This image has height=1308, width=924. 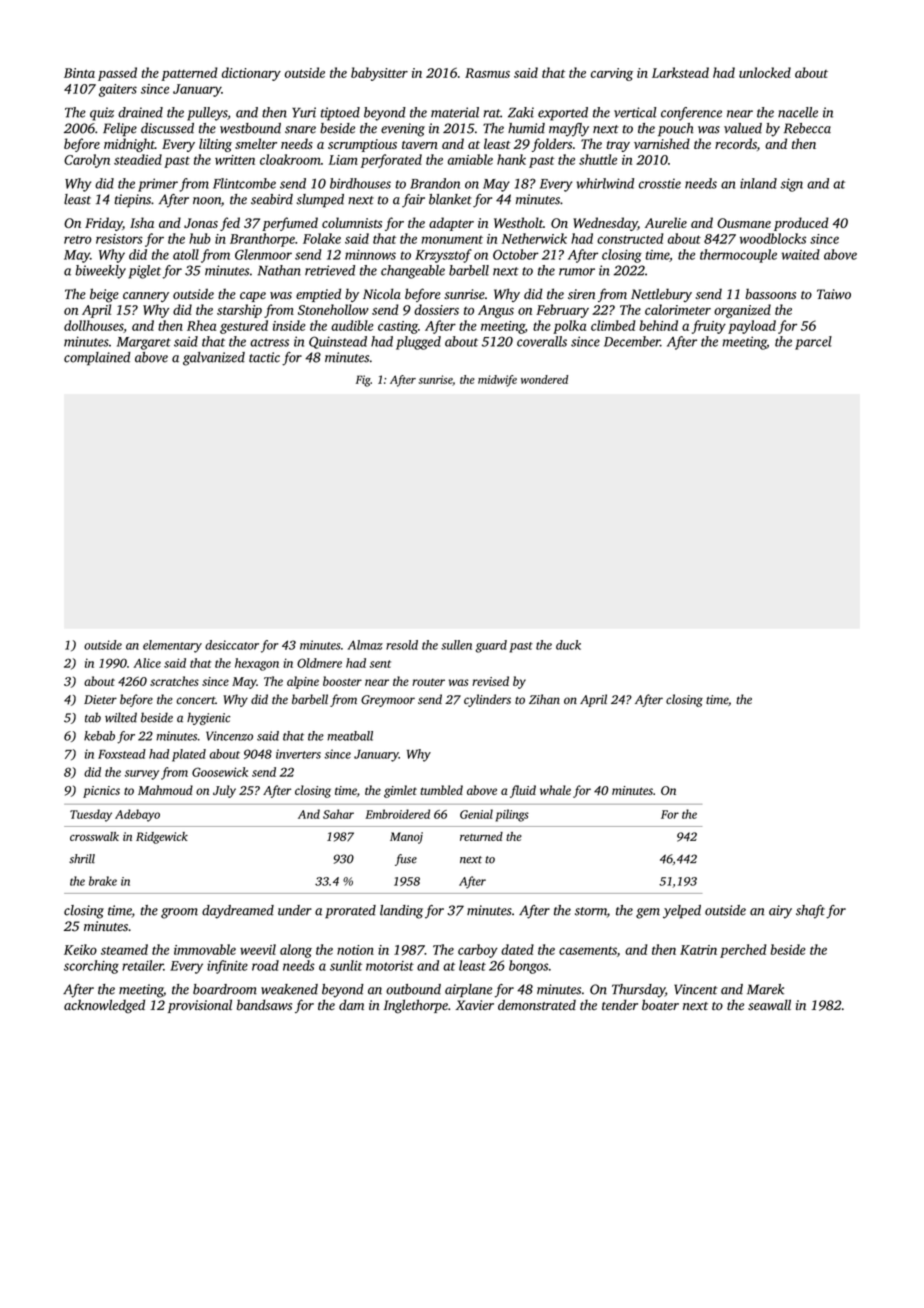 I want to click on revised, so click(x=490, y=681).
